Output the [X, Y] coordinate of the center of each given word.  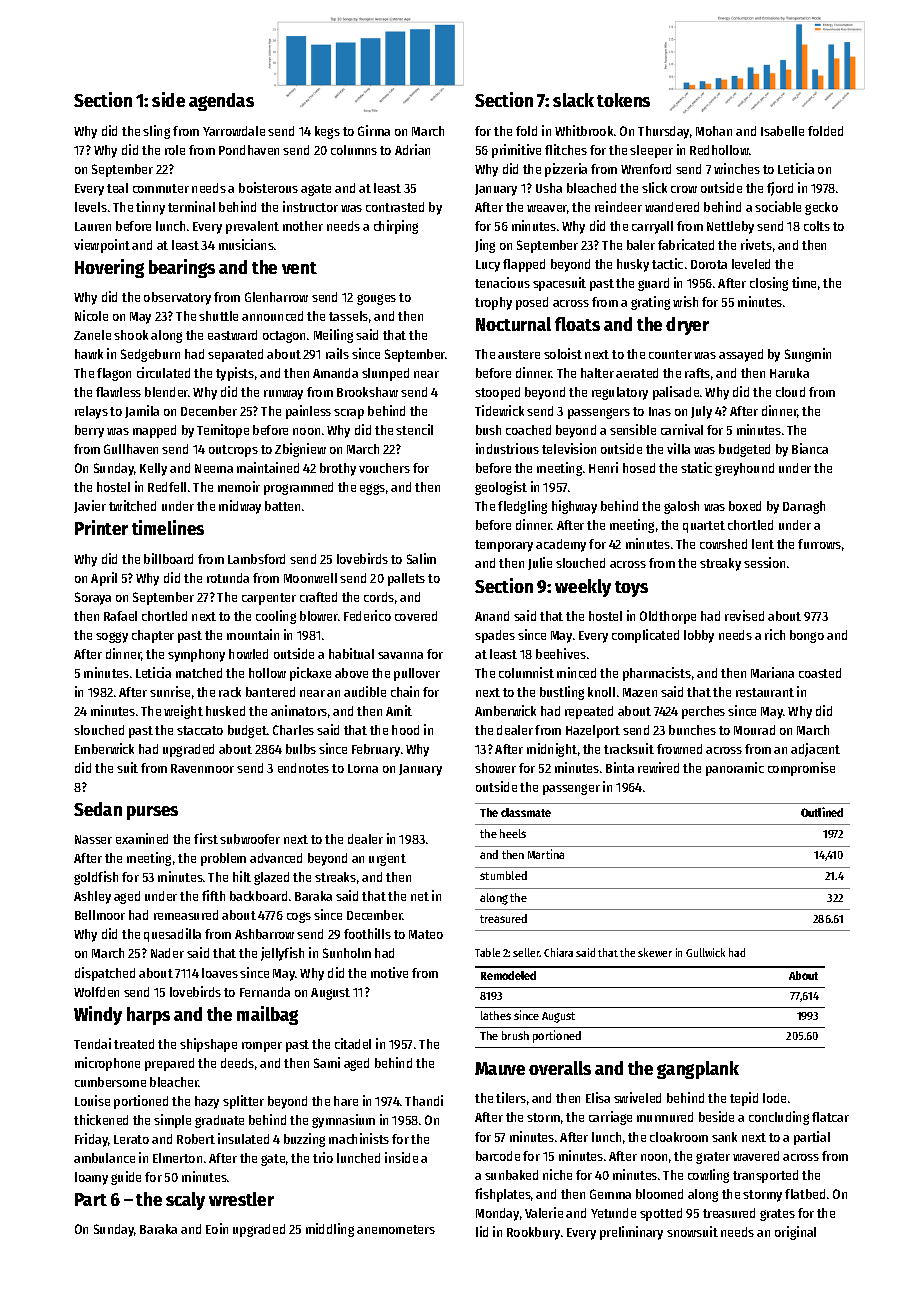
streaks [335, 877]
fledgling [522, 507]
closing [769, 284]
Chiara [558, 952]
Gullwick [705, 952]
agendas [221, 102]
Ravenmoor [202, 768]
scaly [185, 1201]
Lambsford [256, 559]
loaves [220, 973]
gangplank [698, 1070]
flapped [524, 265]
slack [573, 100]
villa [678, 448]
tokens [623, 100]
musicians [246, 244]
